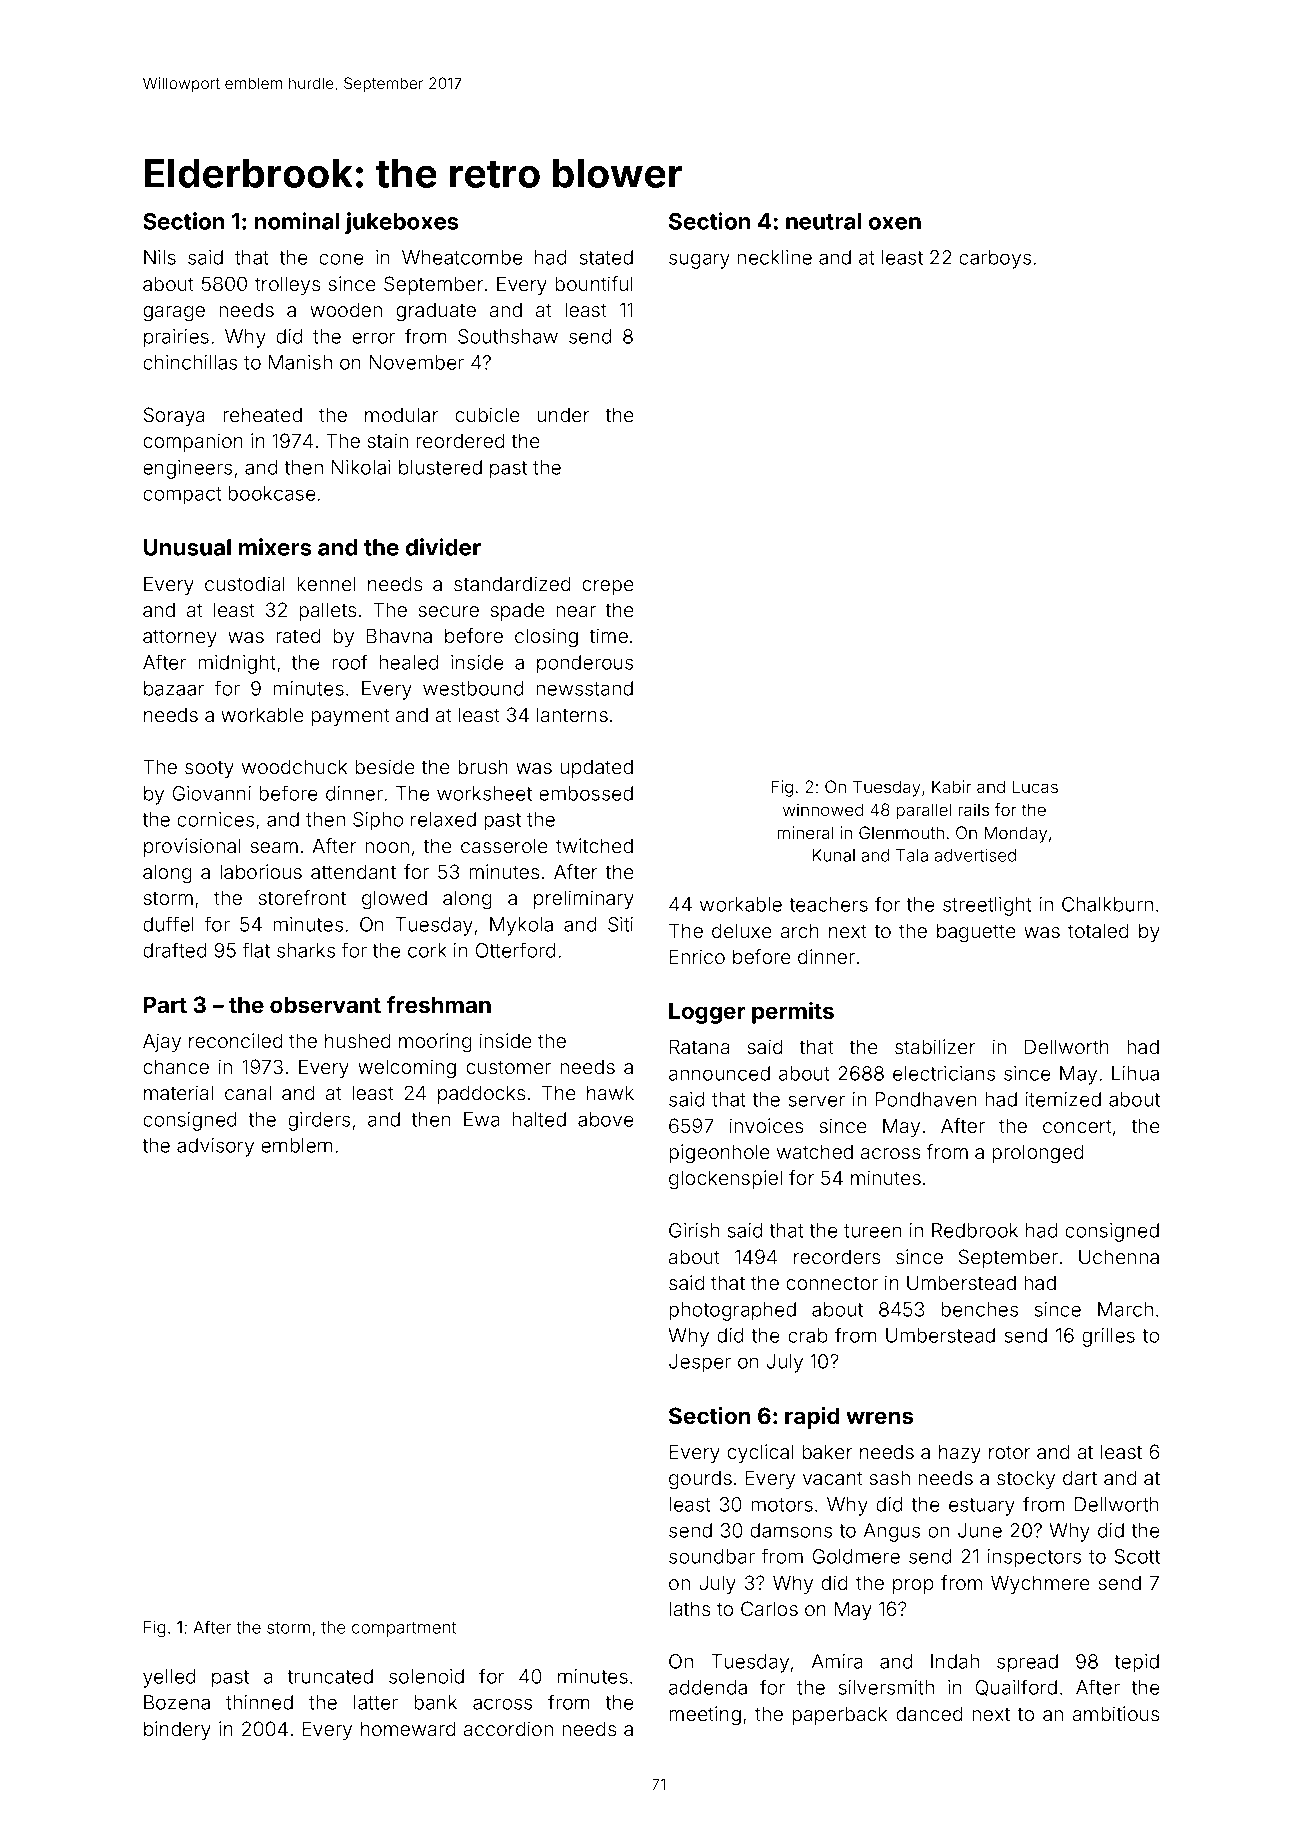 The height and width of the image is (1843, 1303). I want to click on sugary, so click(699, 261).
